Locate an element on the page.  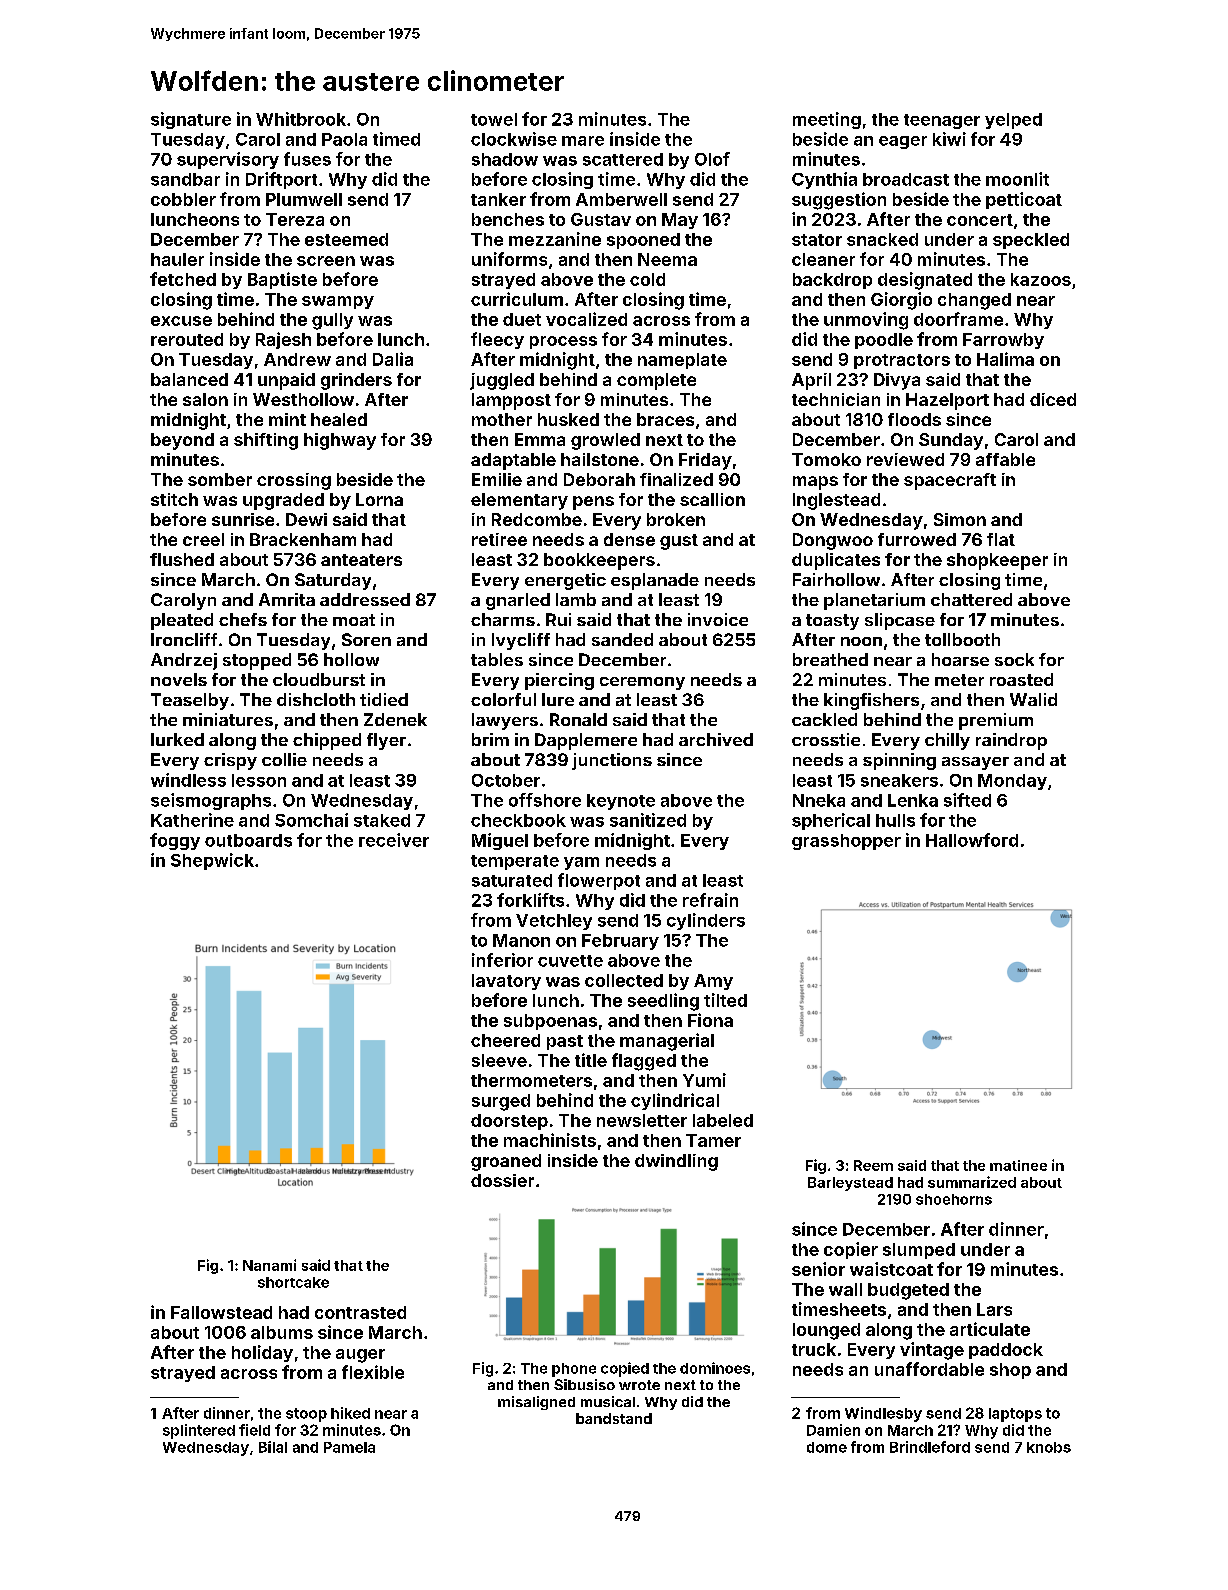
Amberwell is located at coordinates (621, 199).
